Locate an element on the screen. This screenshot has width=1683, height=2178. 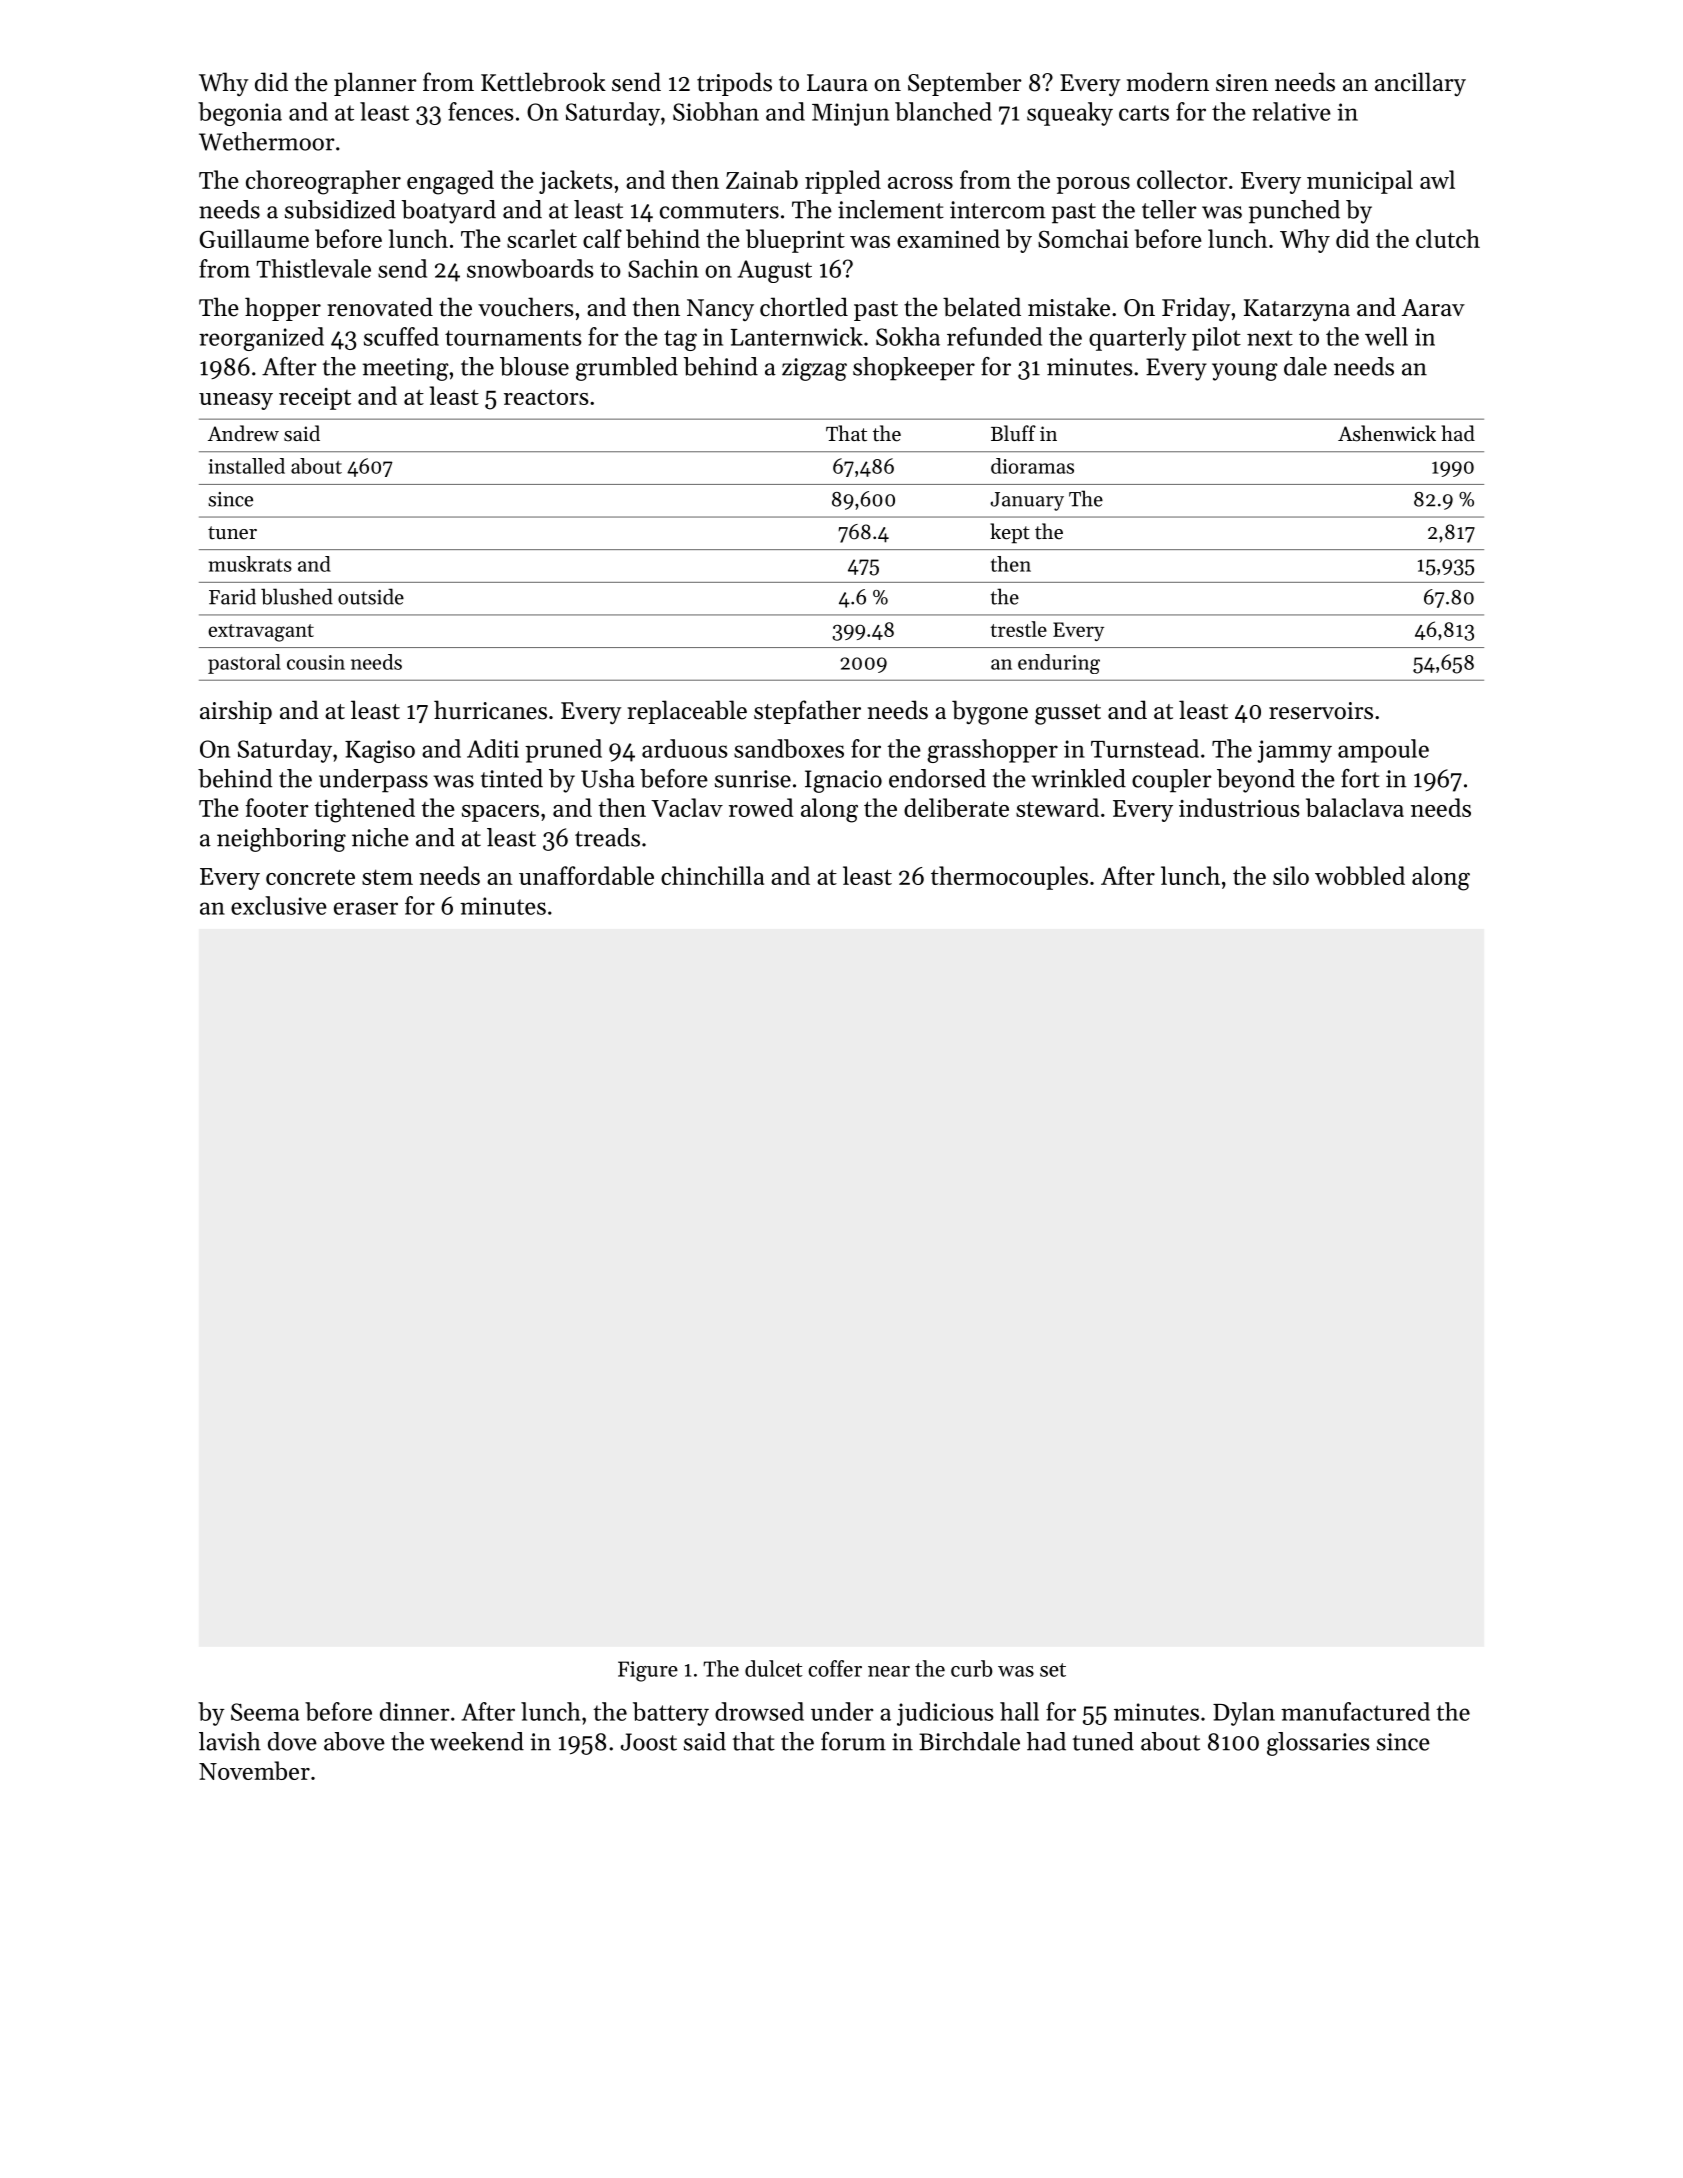
collector is located at coordinates (1182, 179).
